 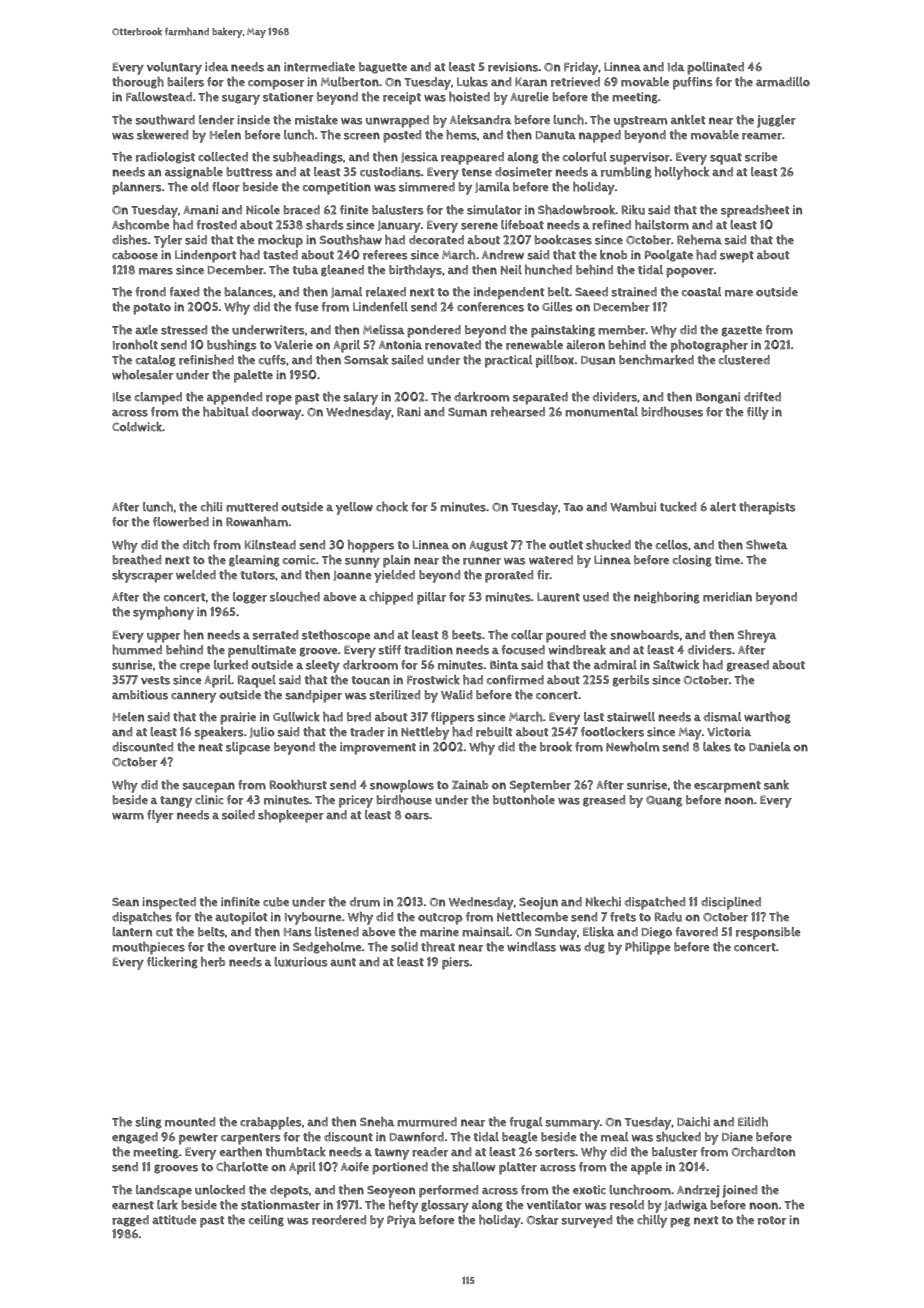 What do you see at coordinates (776, 785) in the image?
I see `sank` at bounding box center [776, 785].
